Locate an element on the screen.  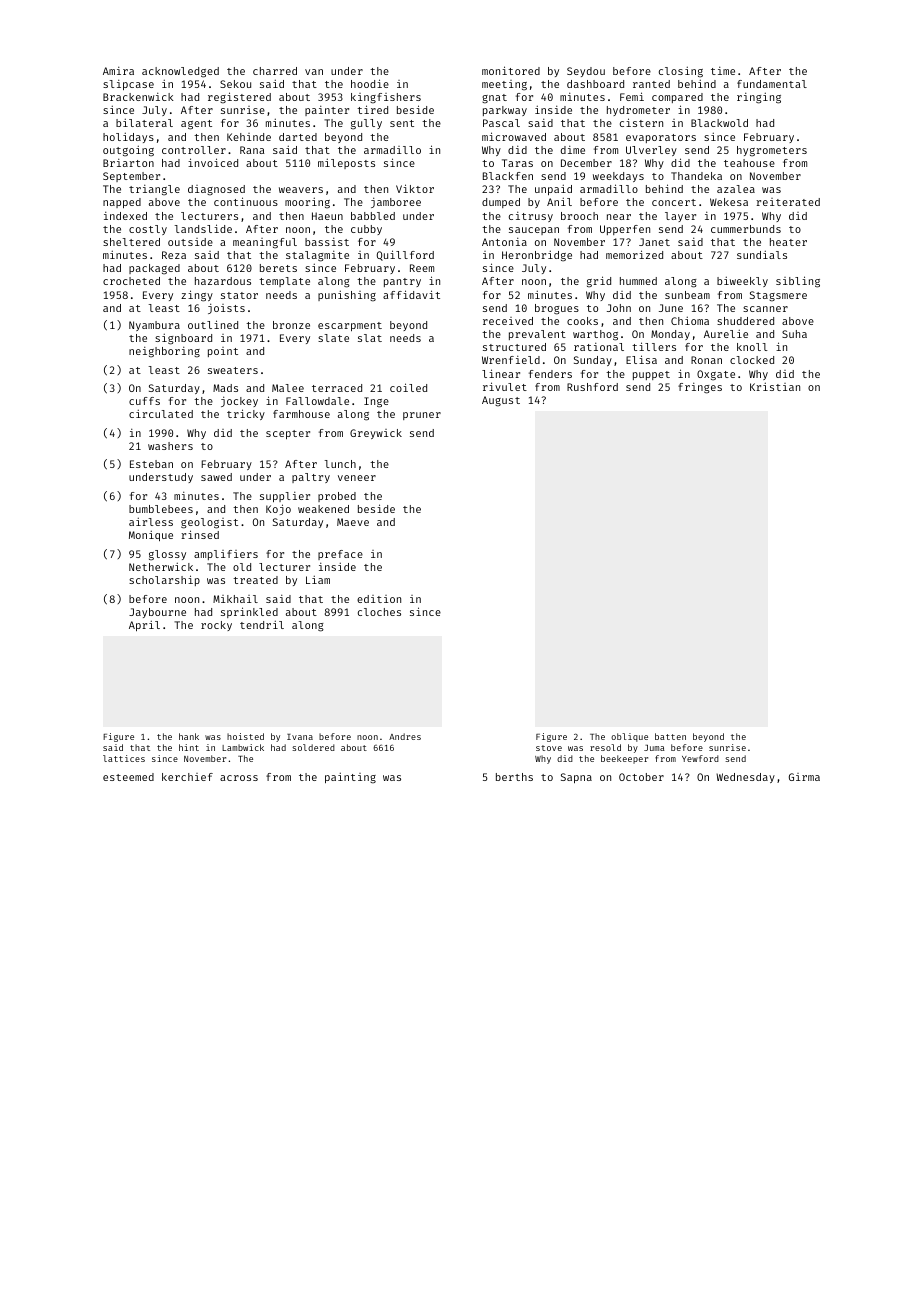
Maeve is located at coordinates (353, 522).
